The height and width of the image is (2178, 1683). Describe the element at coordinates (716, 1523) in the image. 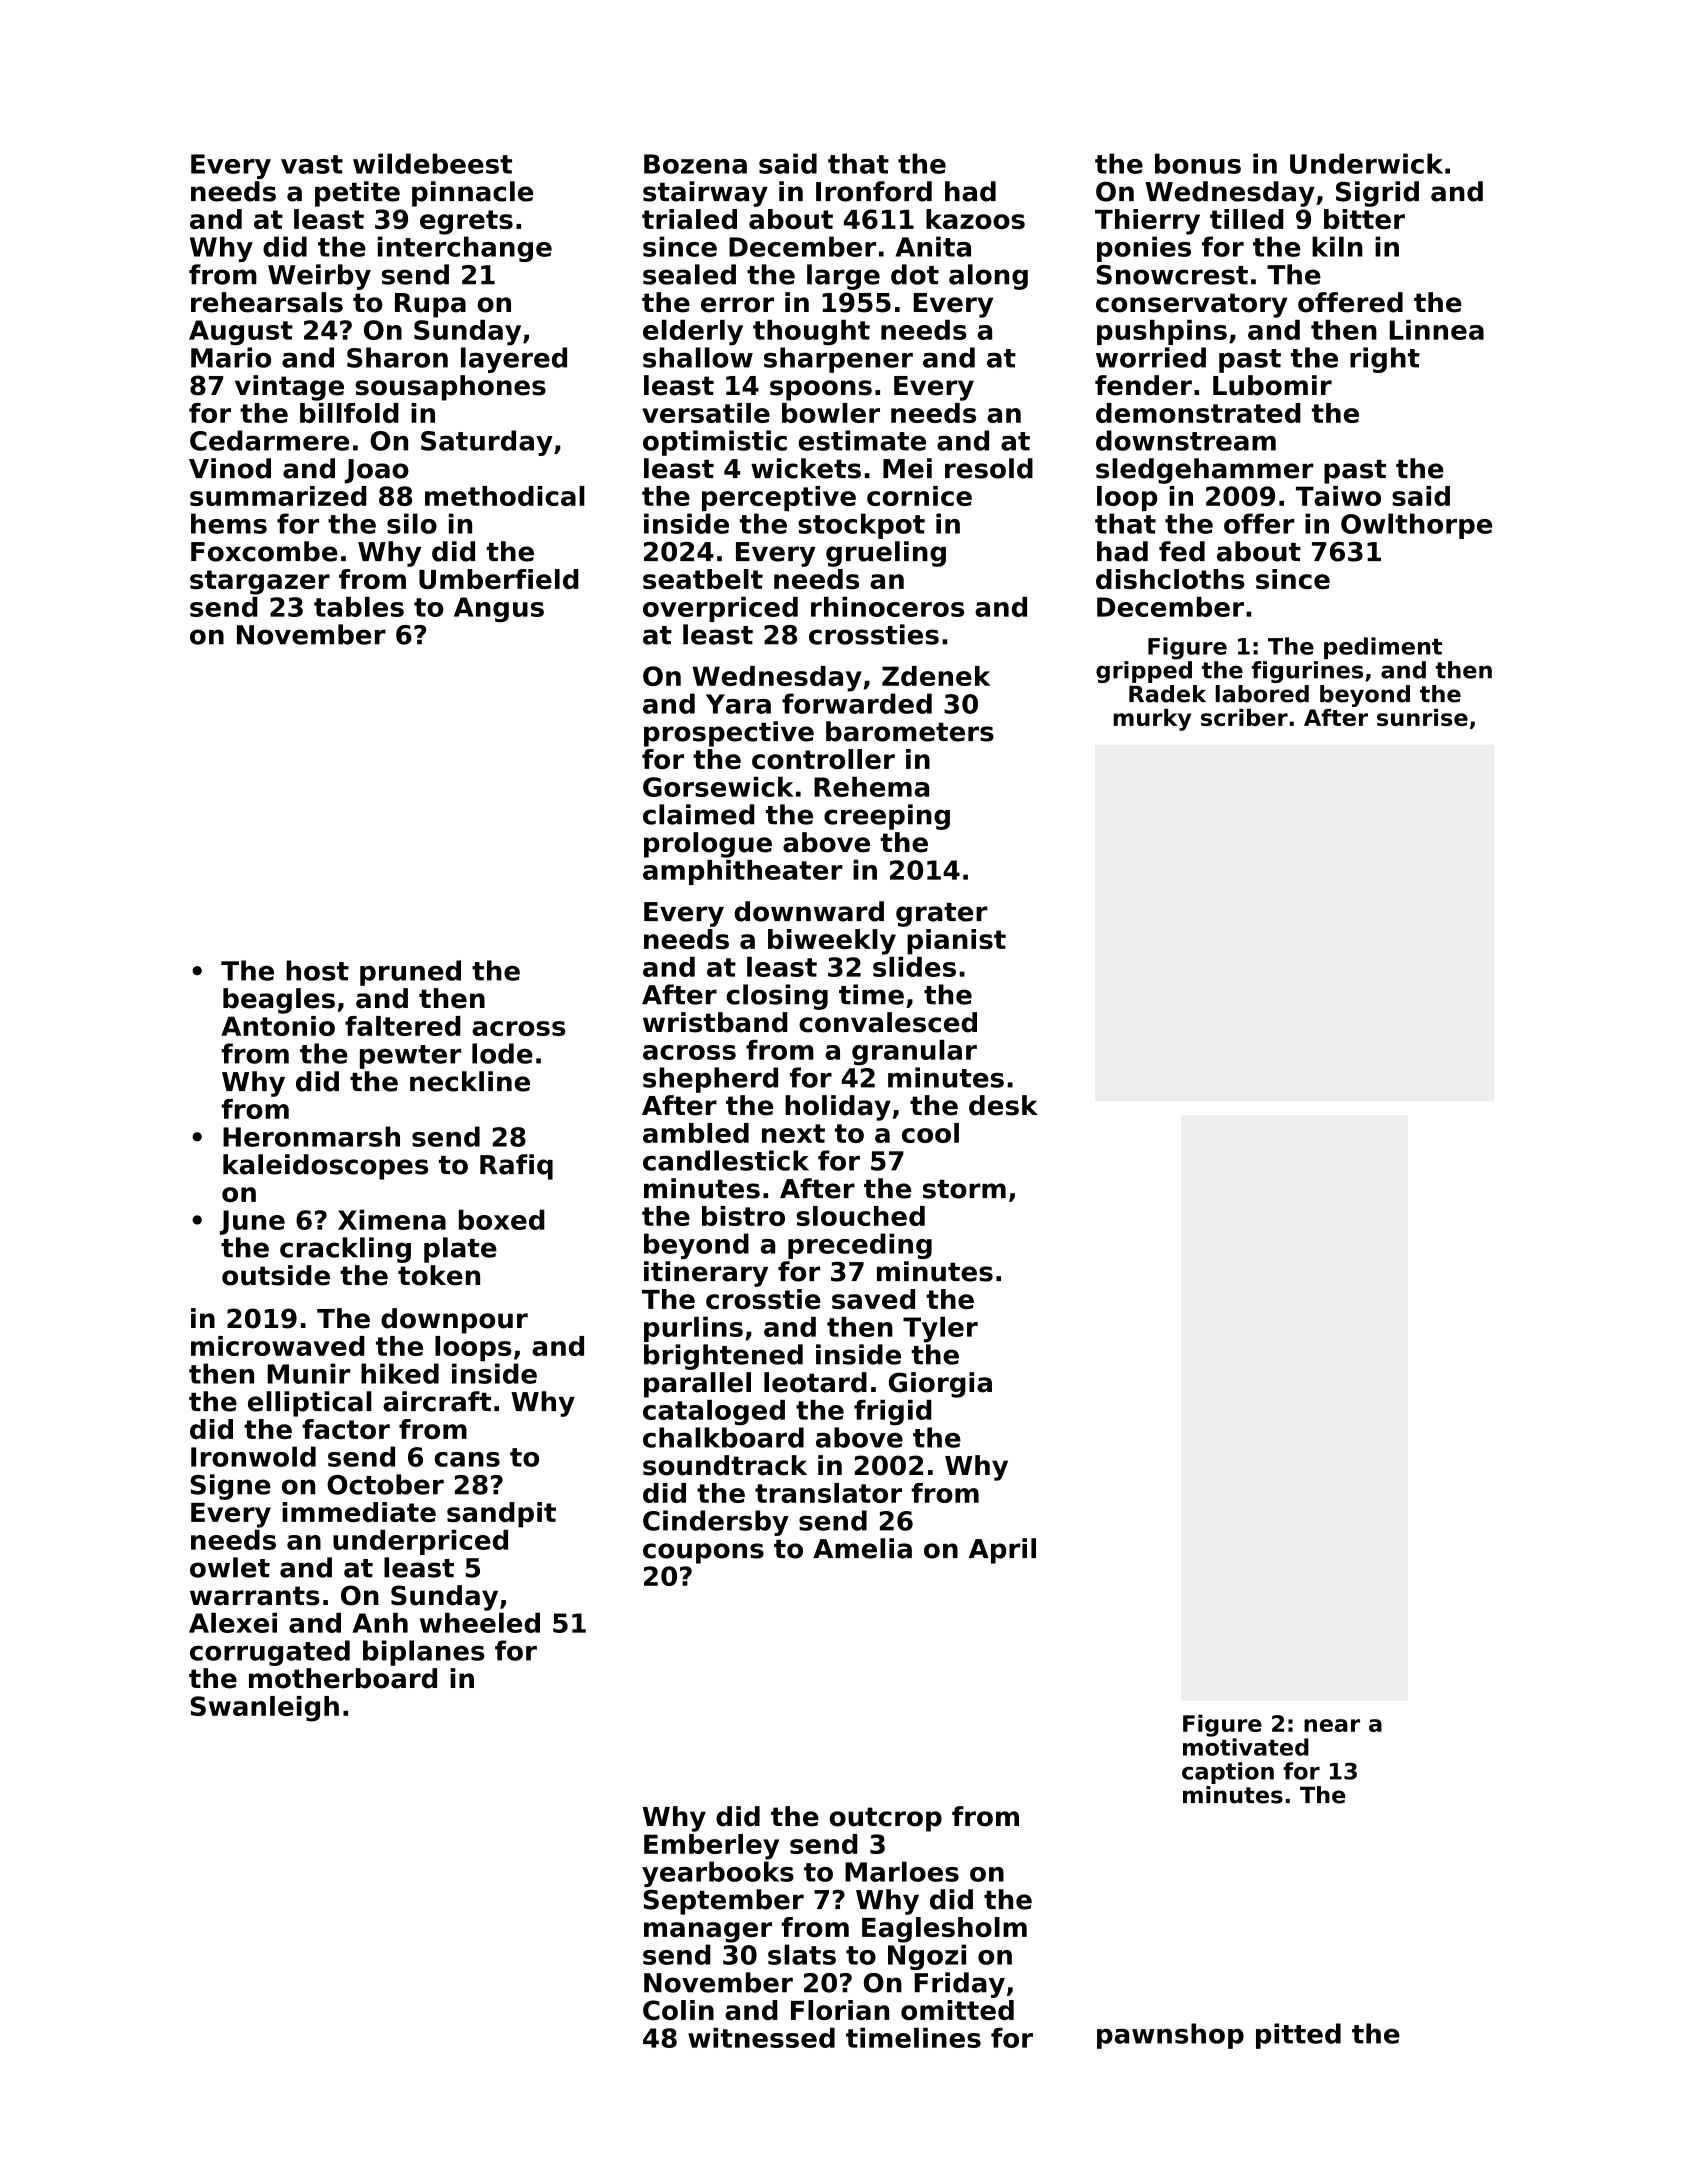

I see `Cindersby` at that location.
